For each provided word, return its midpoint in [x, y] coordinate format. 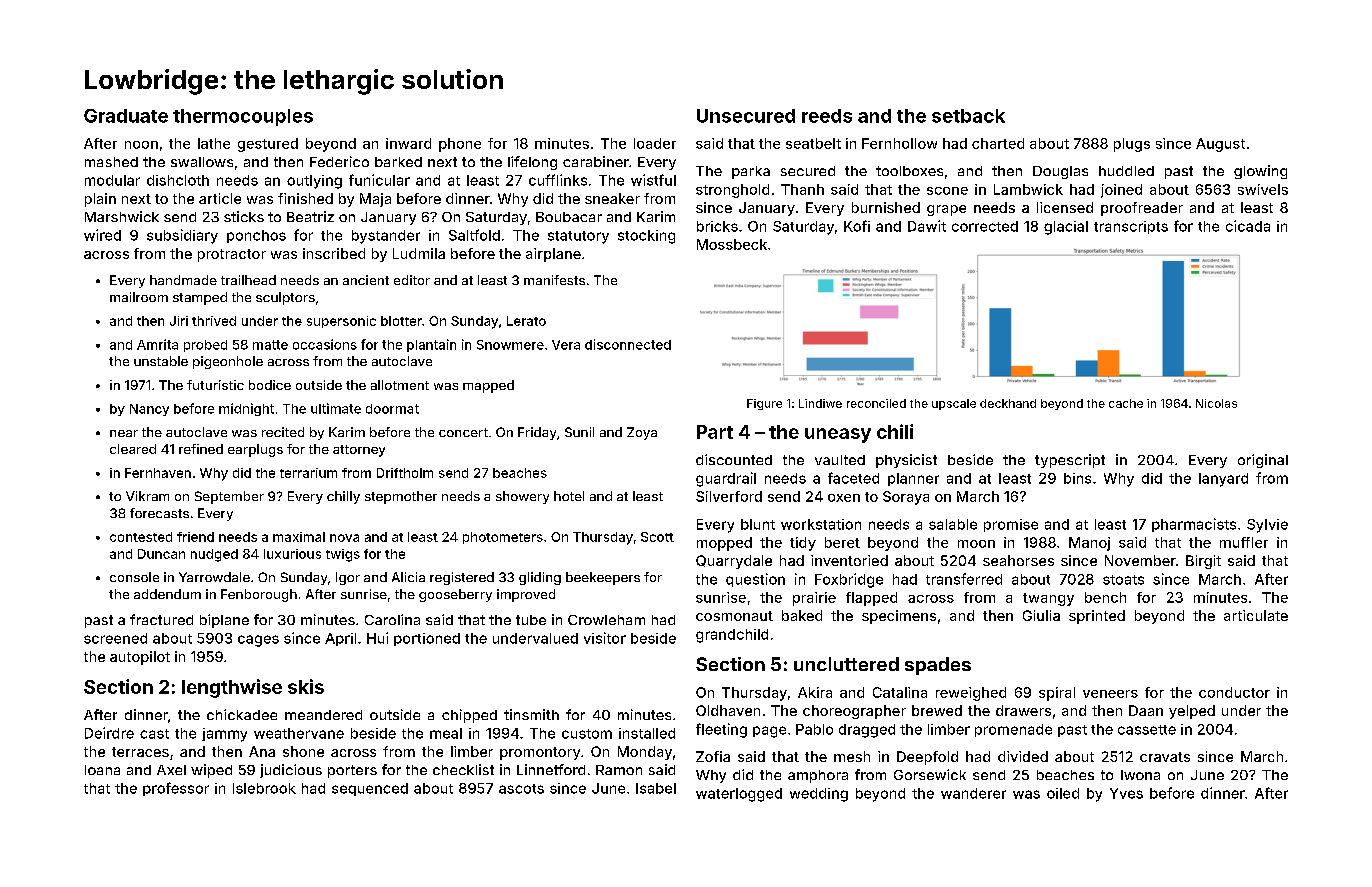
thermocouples [243, 117]
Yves [1126, 793]
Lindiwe [820, 403]
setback [968, 116]
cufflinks [558, 180]
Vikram [147, 496]
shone [303, 751]
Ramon [619, 770]
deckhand [1008, 403]
